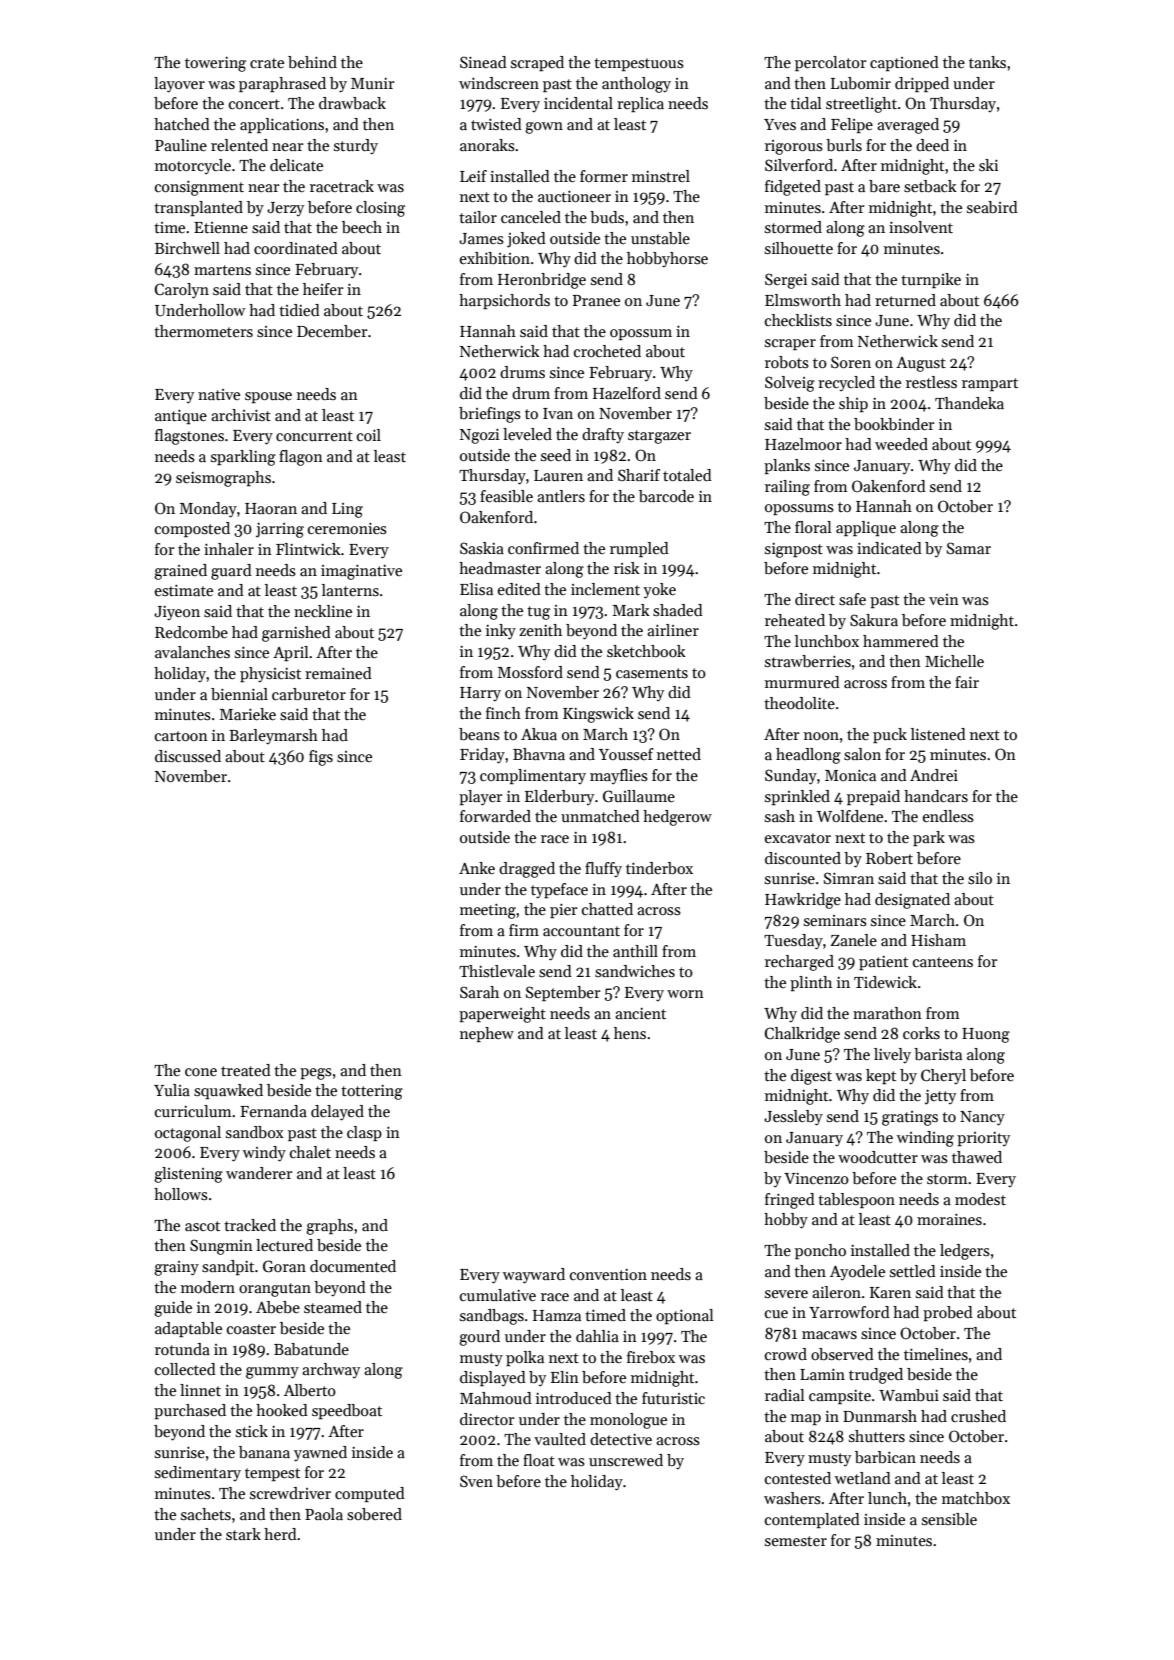  I want to click on feasible, so click(506, 496).
